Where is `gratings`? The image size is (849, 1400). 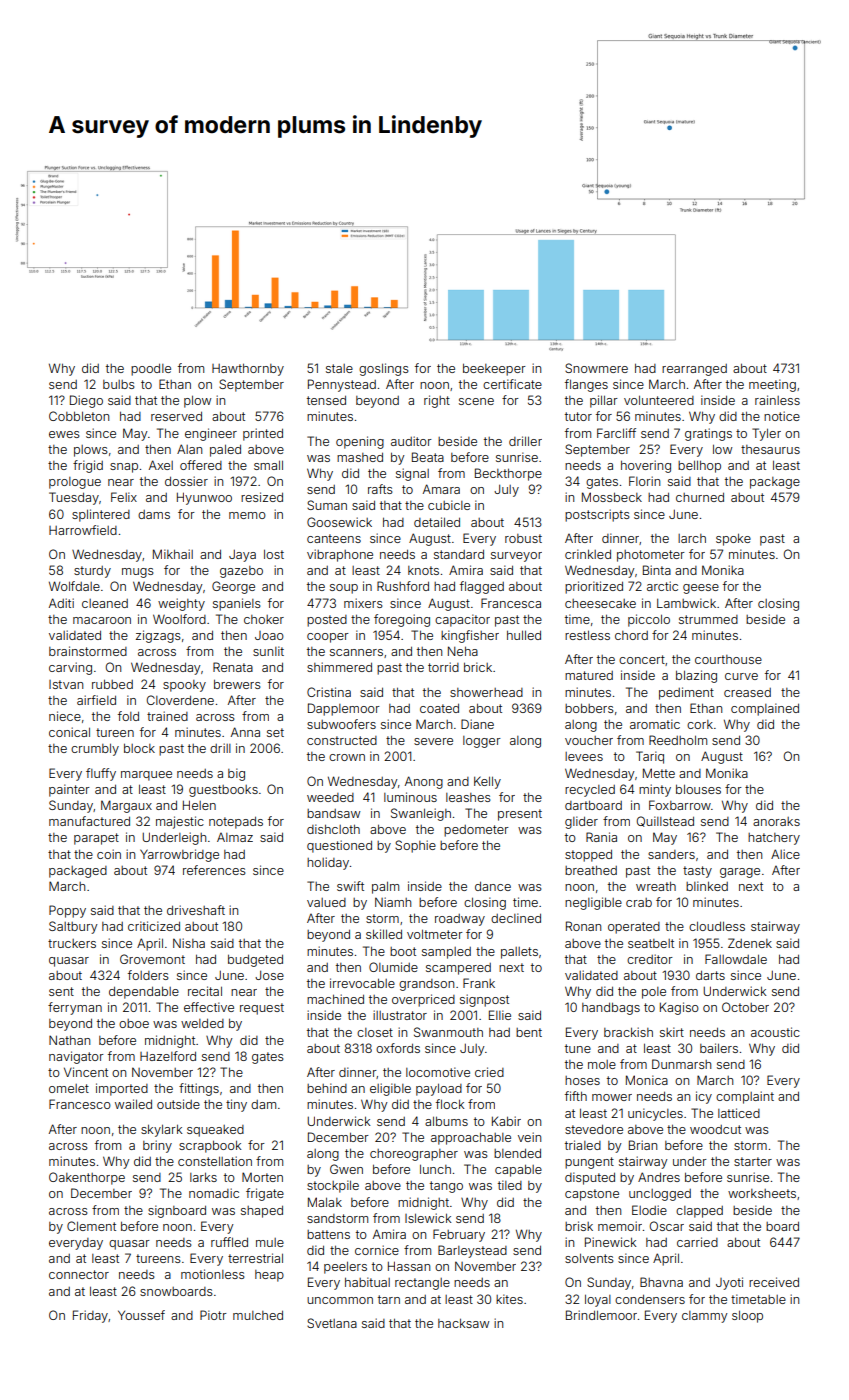
gratings is located at coordinates (708, 434).
